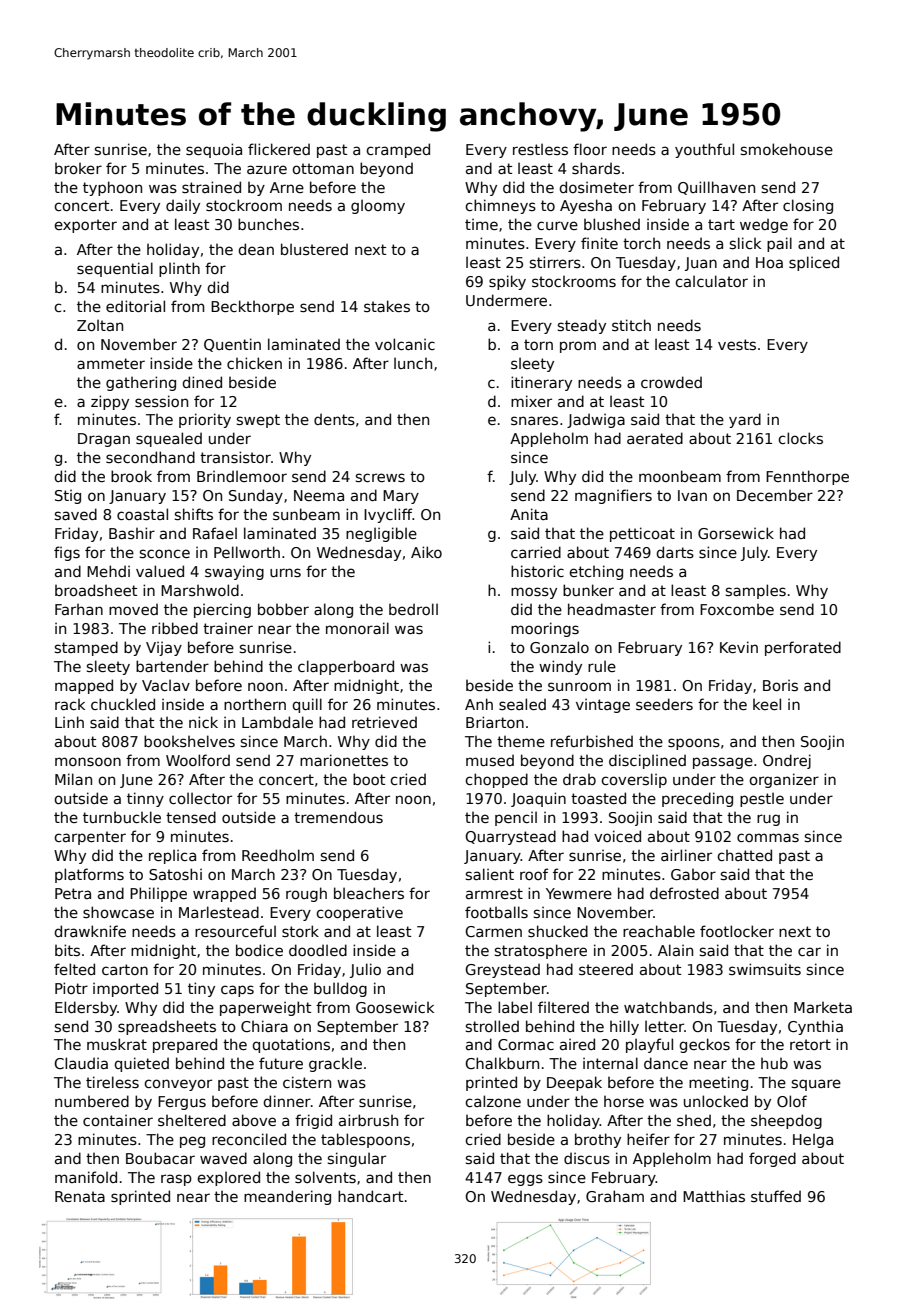 The height and width of the screenshot is (1316, 908). Describe the element at coordinates (88, 761) in the screenshot. I see `monsoon` at that location.
